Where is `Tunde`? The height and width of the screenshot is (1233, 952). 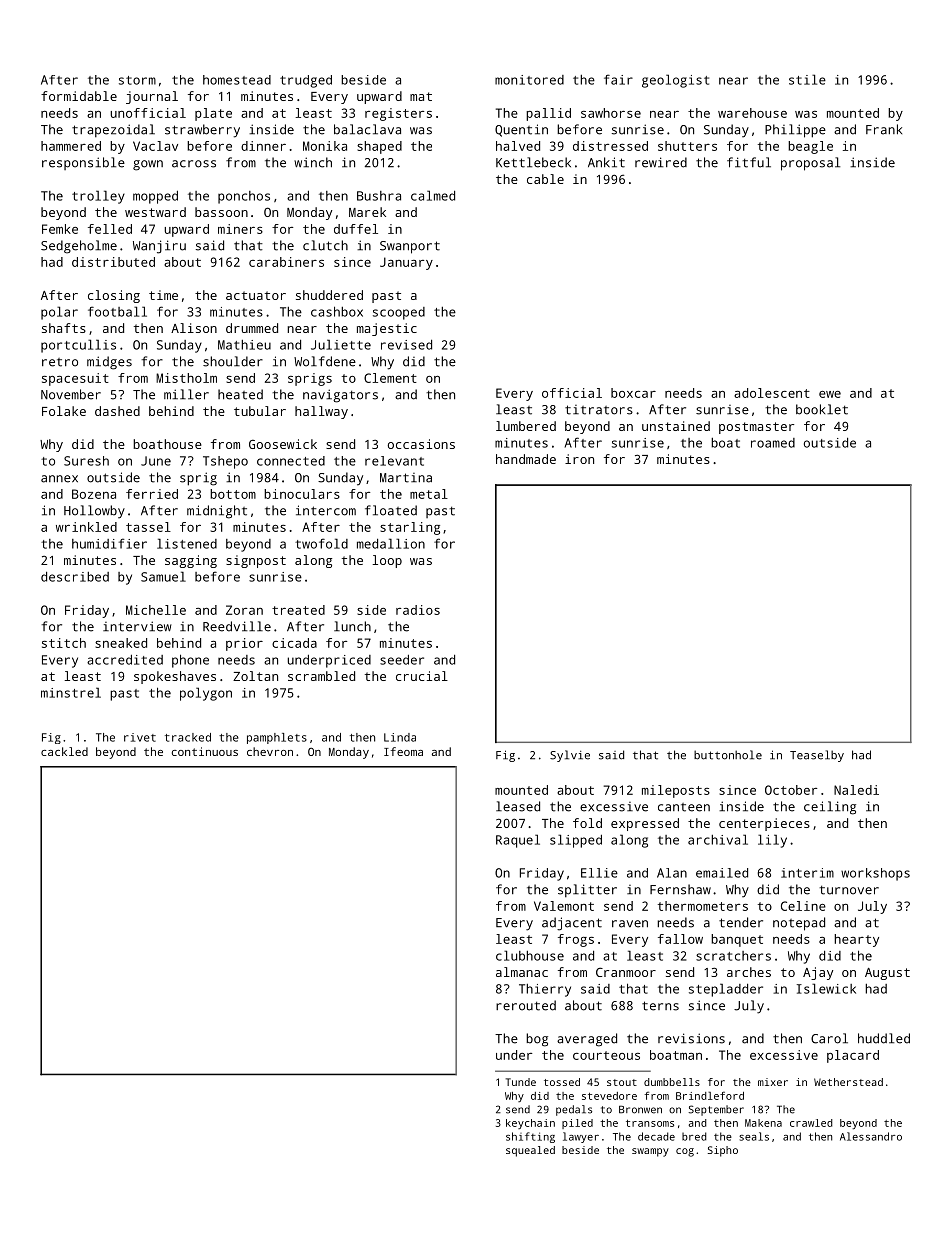
Tunde is located at coordinates (521, 1082).
